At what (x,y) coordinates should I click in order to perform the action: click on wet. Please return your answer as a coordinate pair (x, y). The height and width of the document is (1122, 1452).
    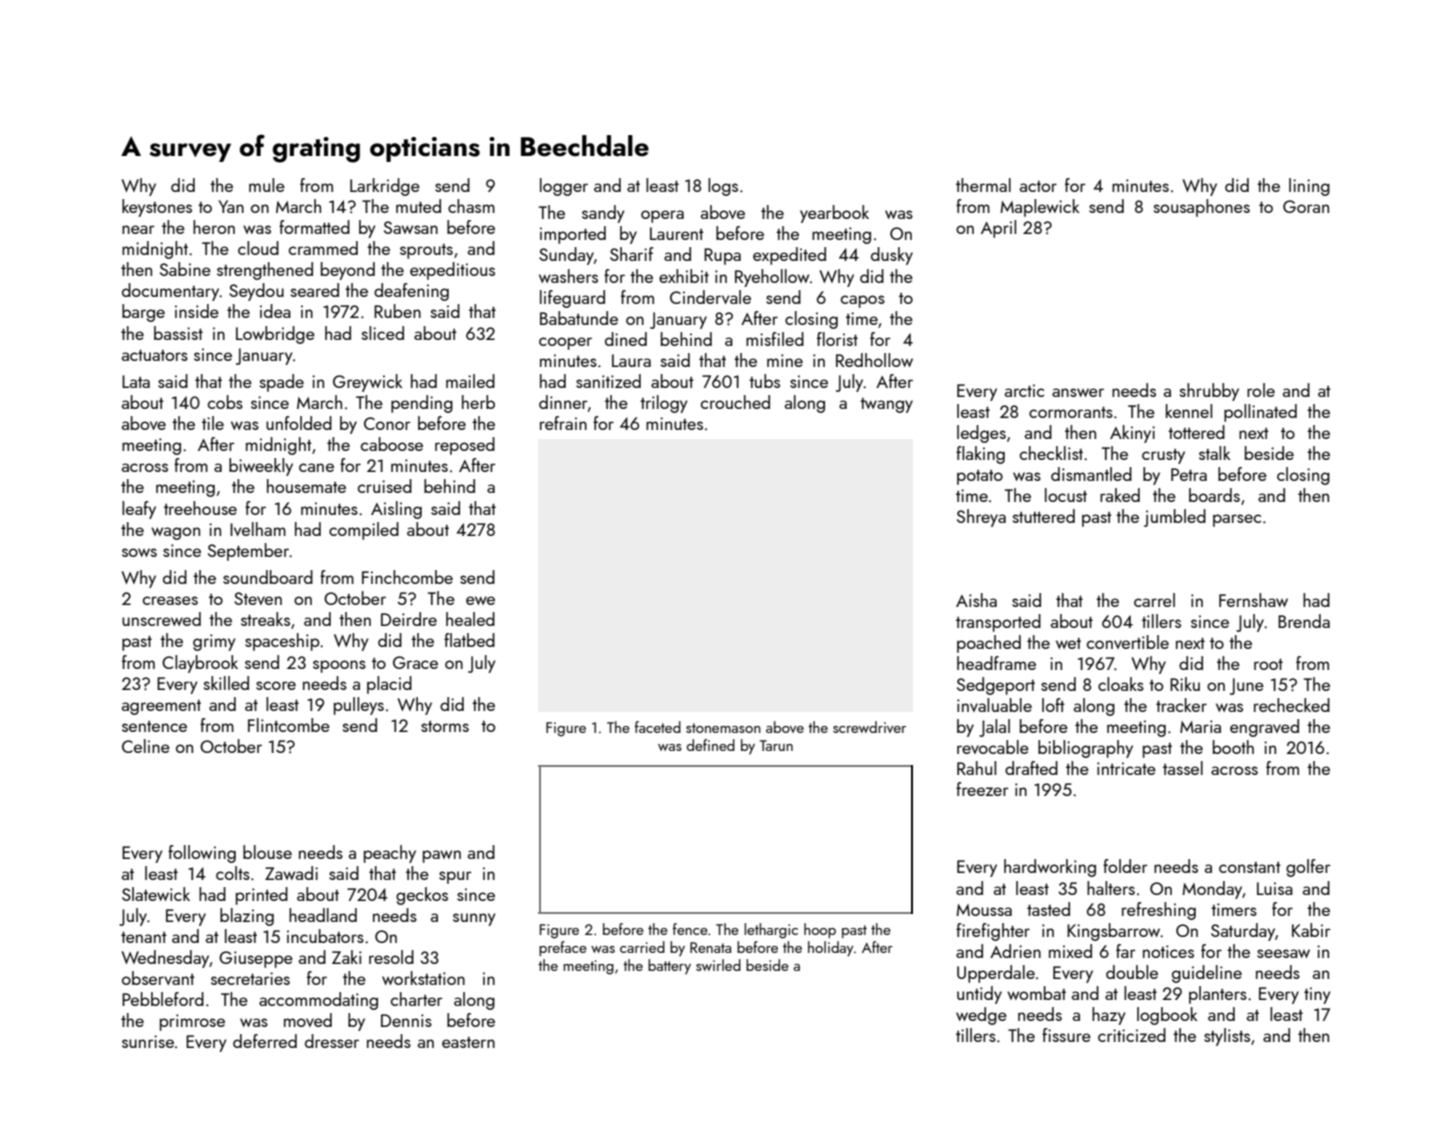
    Looking at the image, I should click on (1068, 643).
